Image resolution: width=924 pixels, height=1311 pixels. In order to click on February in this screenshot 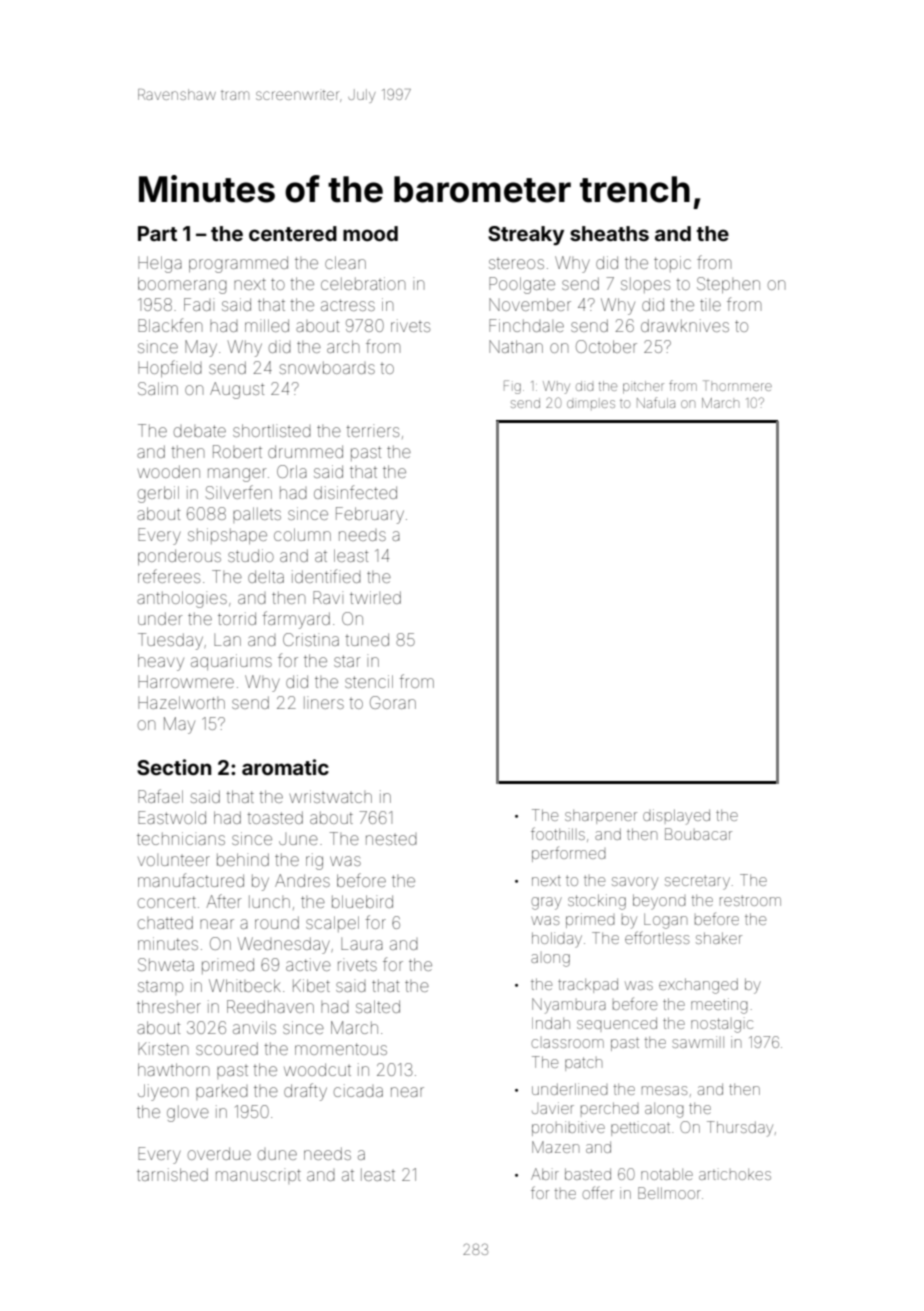, I will do `click(370, 515)`.
